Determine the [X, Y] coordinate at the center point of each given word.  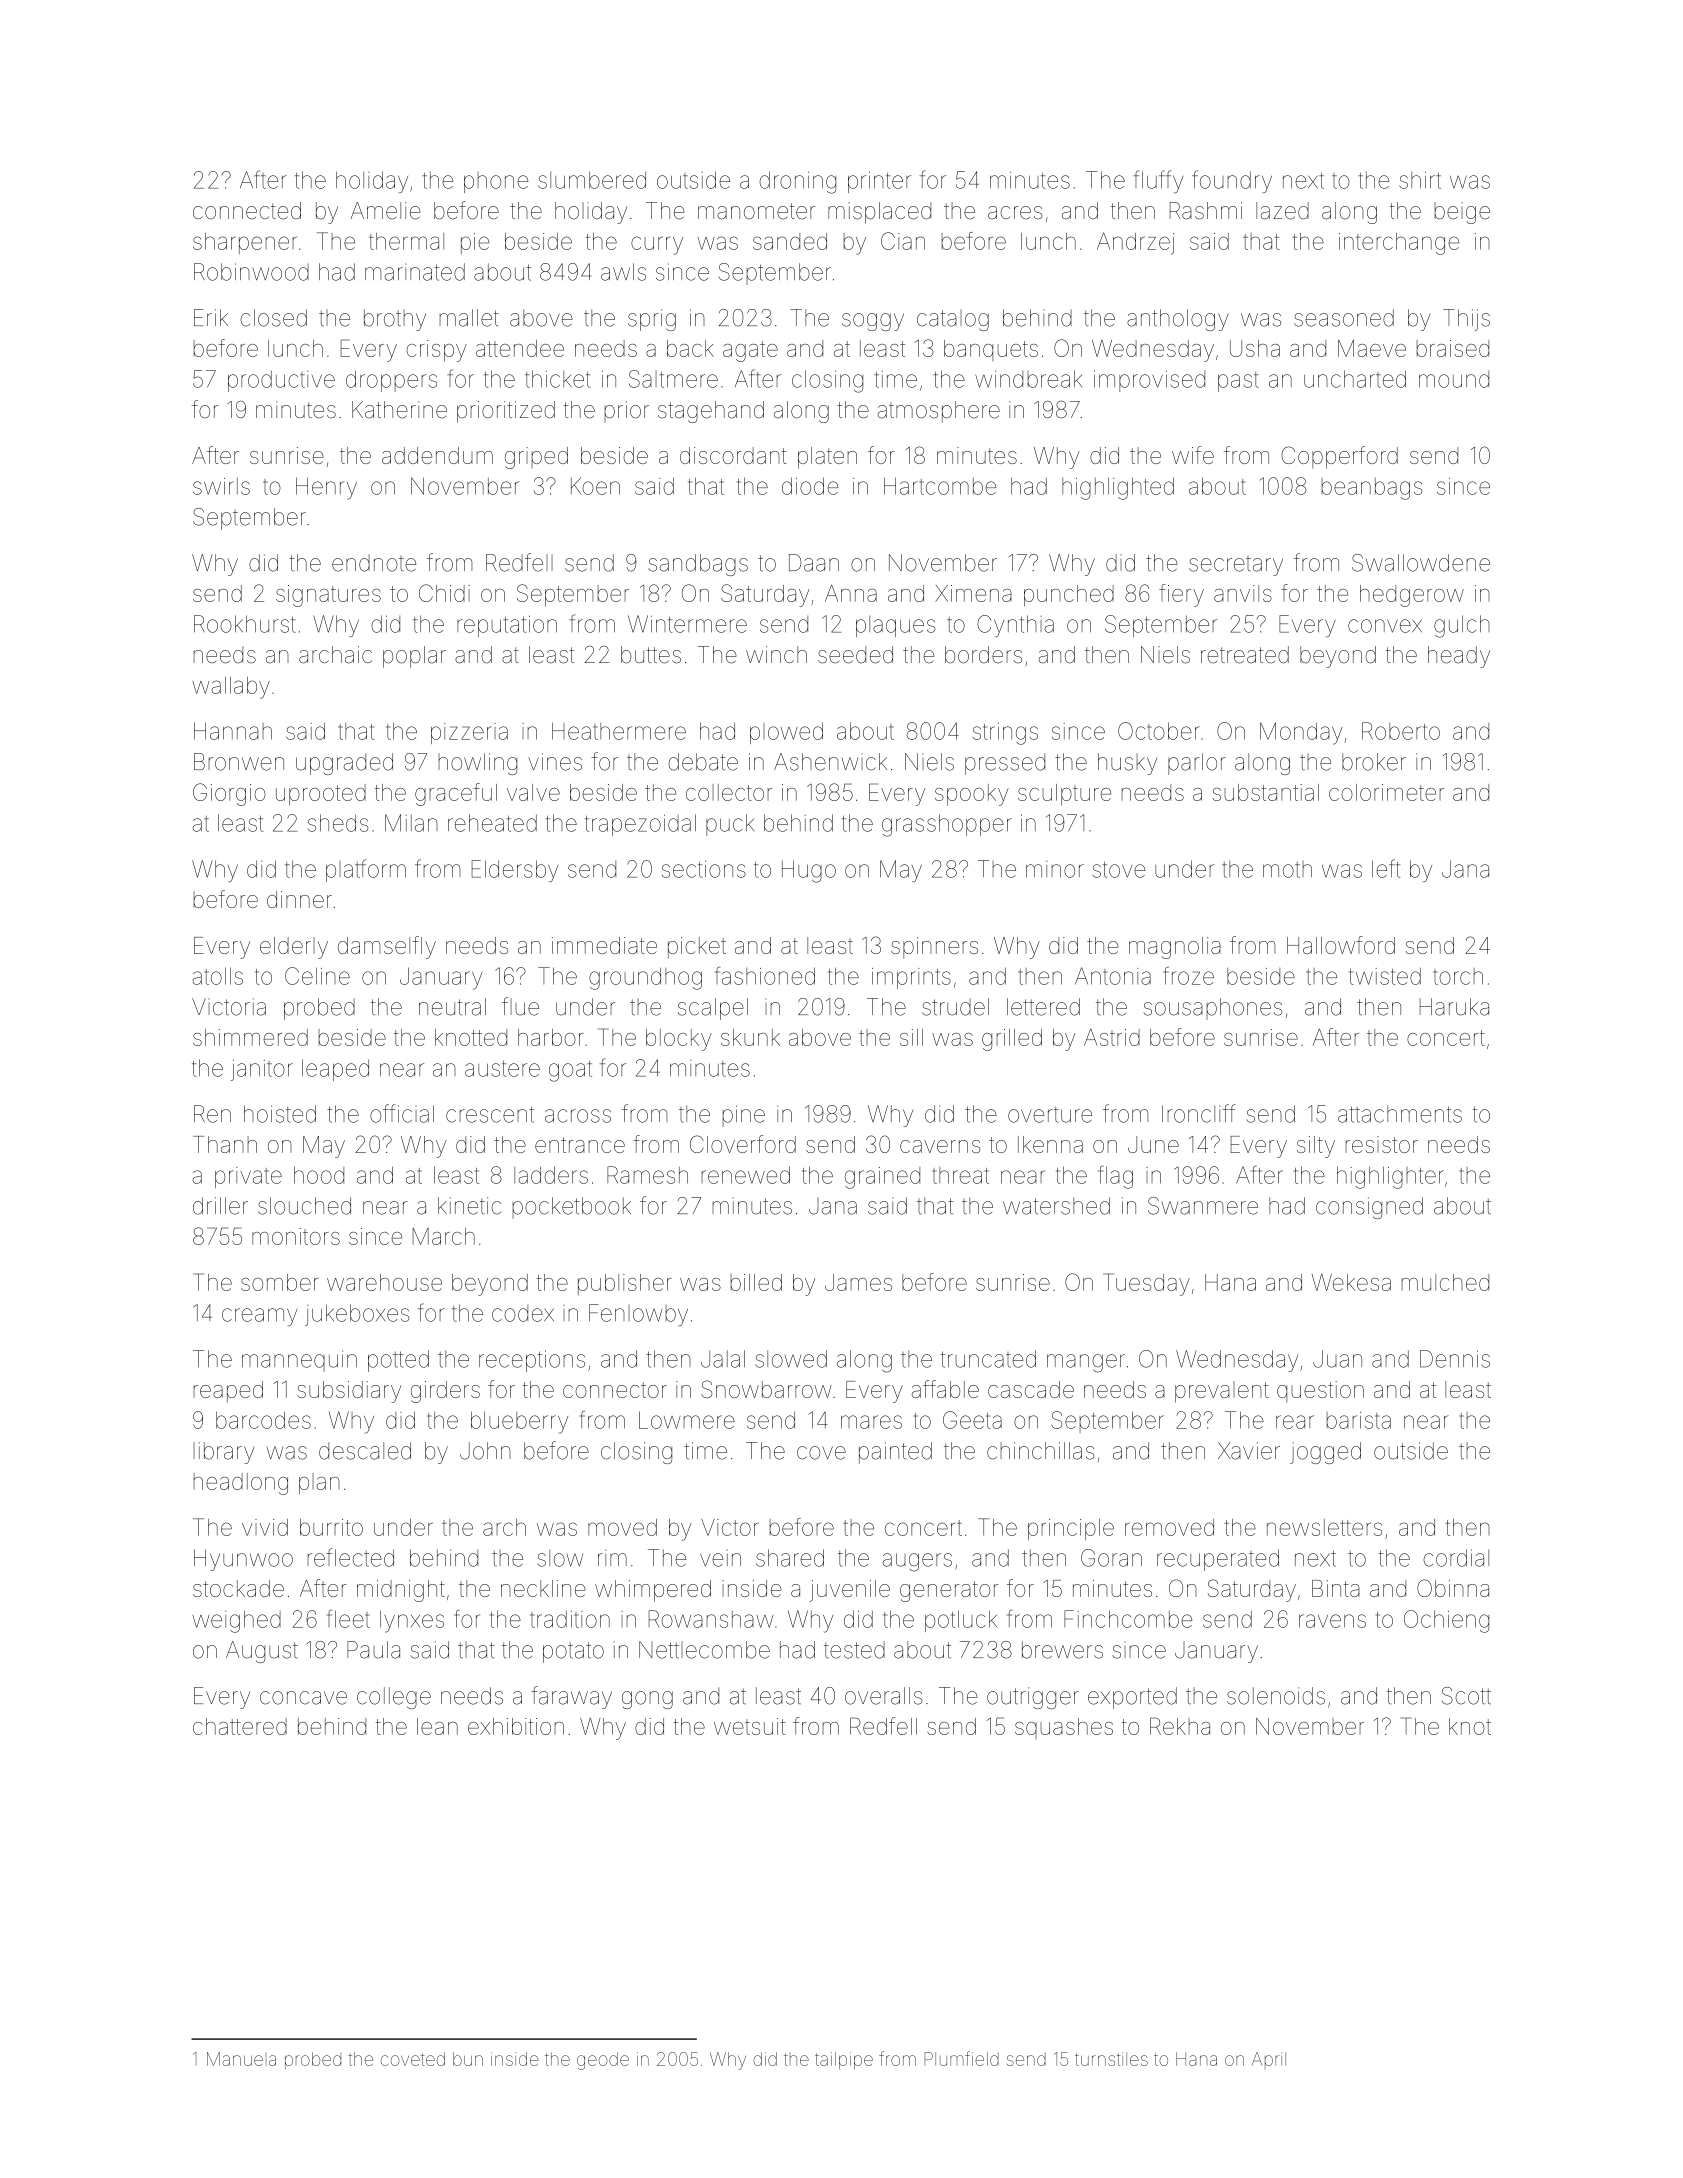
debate [703, 762]
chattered [240, 1726]
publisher [625, 1284]
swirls [221, 486]
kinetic [469, 1206]
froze [1188, 976]
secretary [1236, 566]
